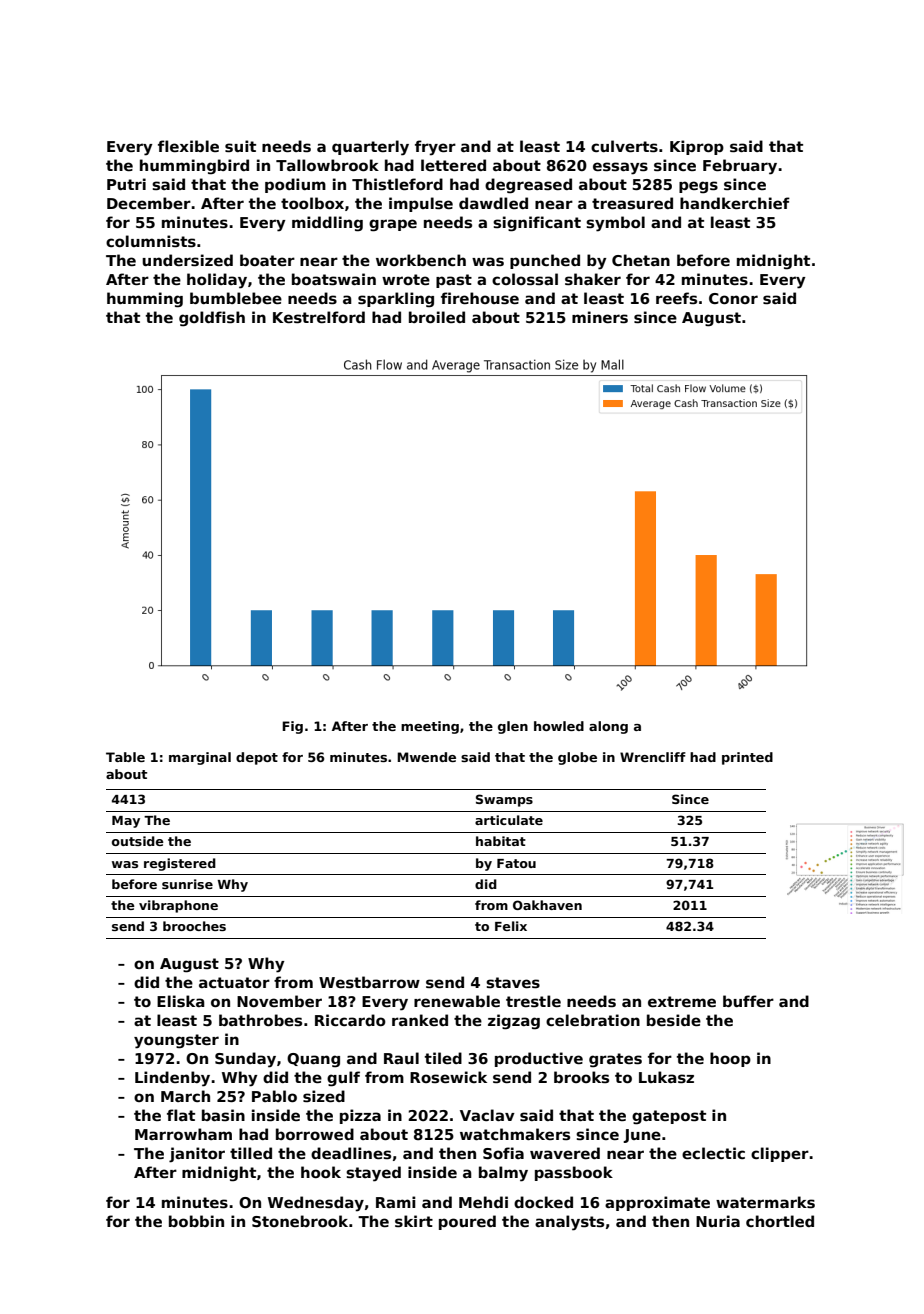 The width and height of the screenshot is (924, 1314). What do you see at coordinates (181, 1001) in the screenshot?
I see `Eliska` at bounding box center [181, 1001].
